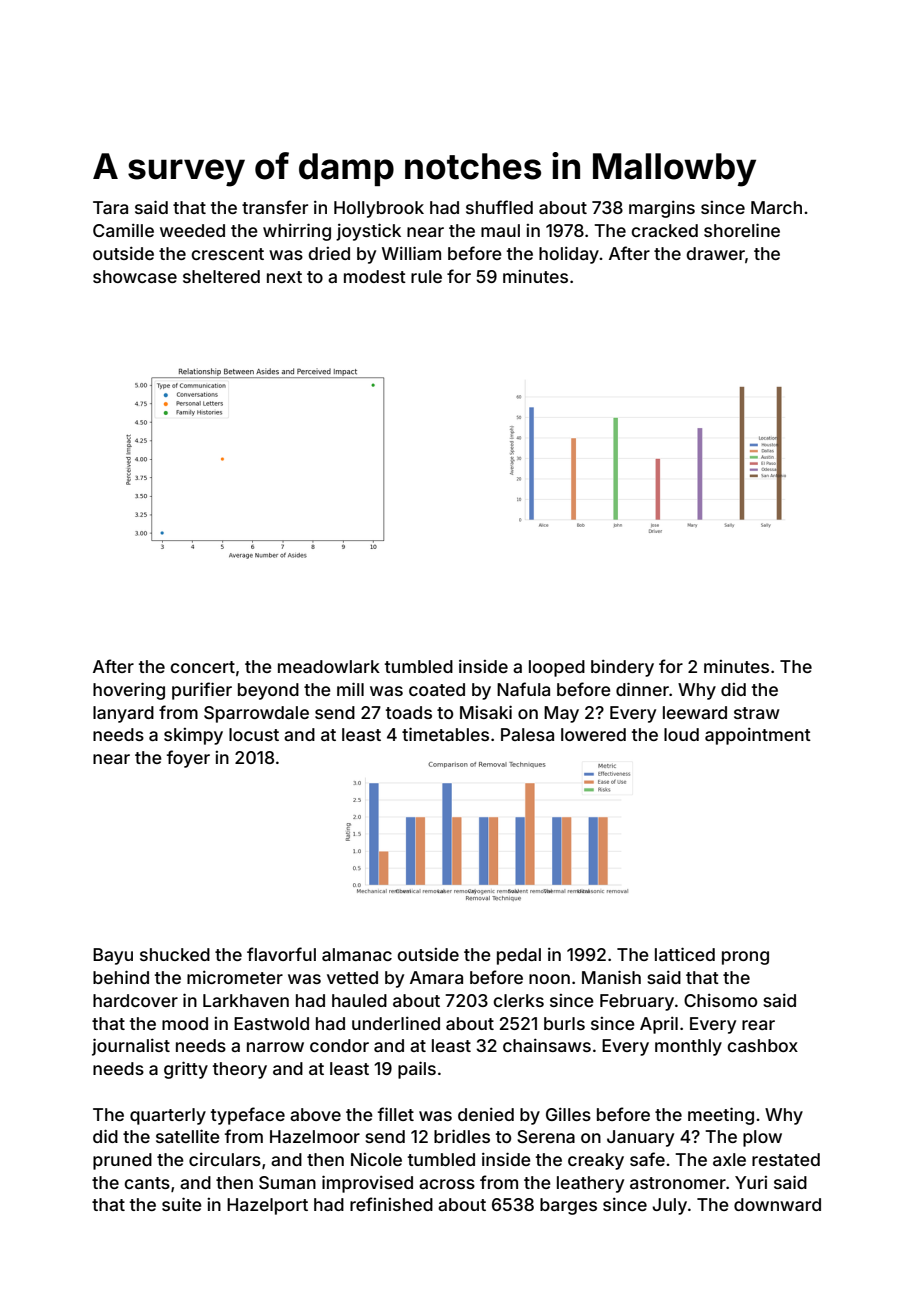 Image resolution: width=924 pixels, height=1311 pixels. What do you see at coordinates (287, 1182) in the document?
I see `Suman` at bounding box center [287, 1182].
